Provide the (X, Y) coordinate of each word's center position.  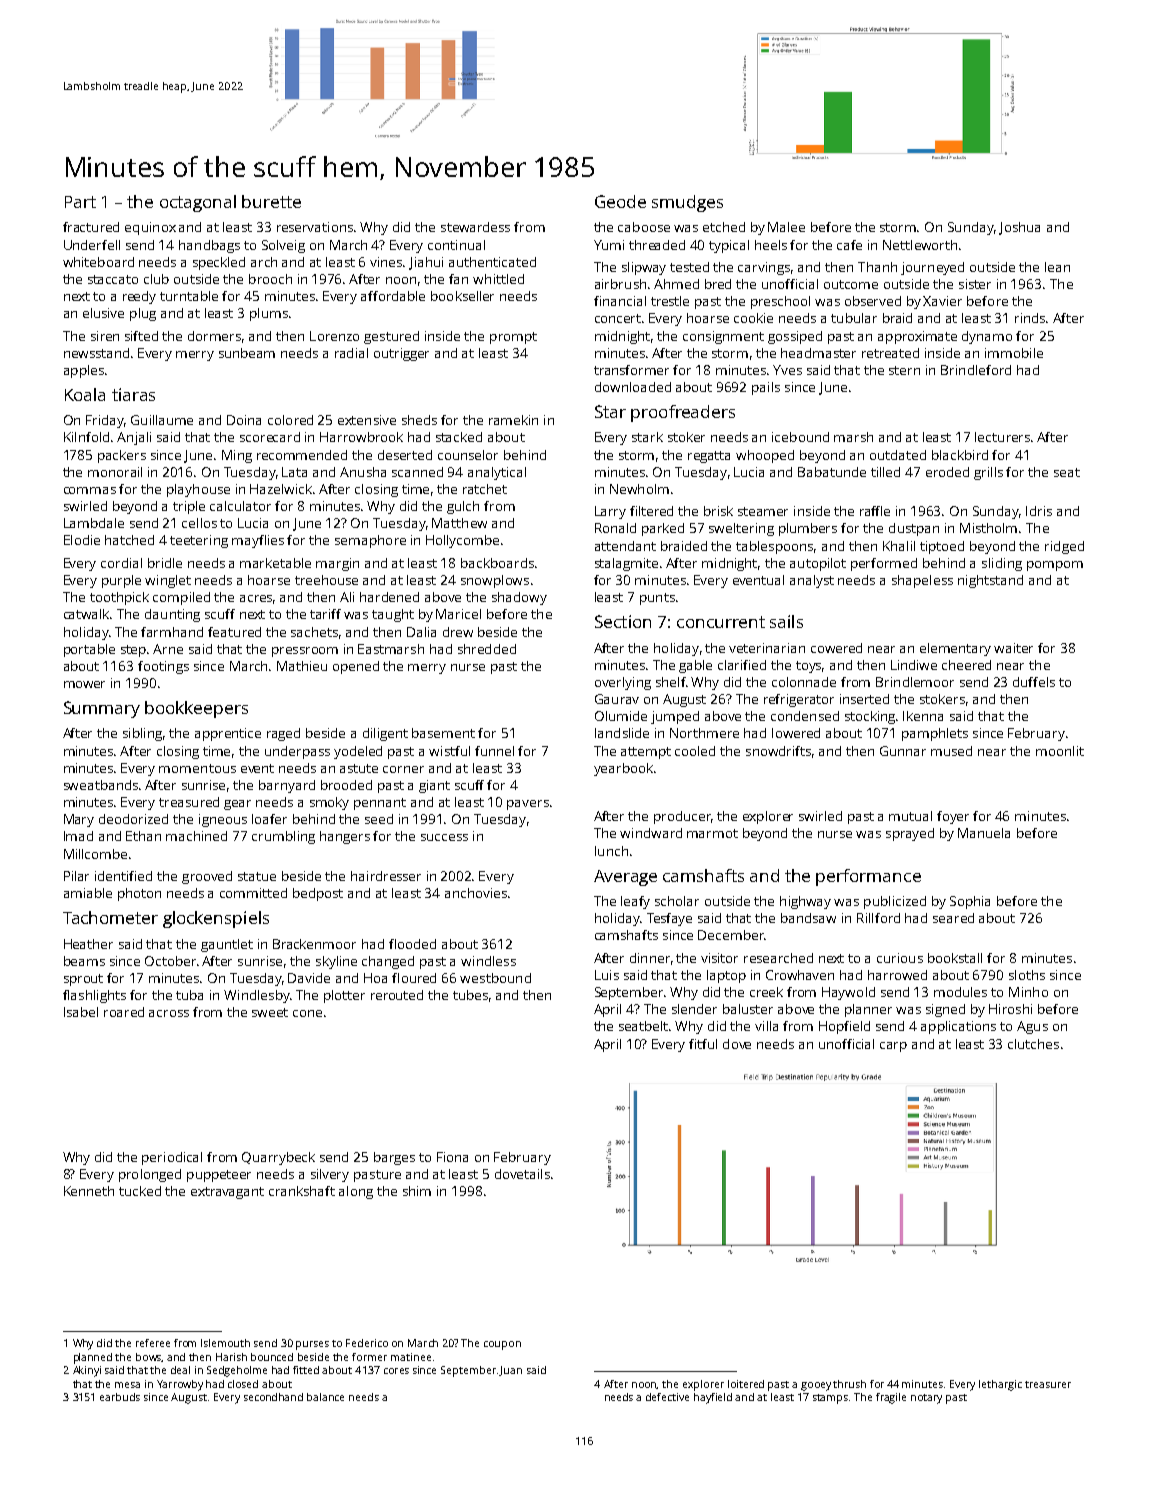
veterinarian (767, 648)
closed (243, 1384)
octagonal (198, 203)
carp (893, 1047)
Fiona (452, 1157)
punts (657, 599)
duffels (1034, 682)
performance (868, 877)
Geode (620, 201)
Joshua (1019, 228)
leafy (635, 902)
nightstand (990, 581)
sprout (83, 980)
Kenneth (89, 1191)
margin (337, 564)
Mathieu (302, 666)
